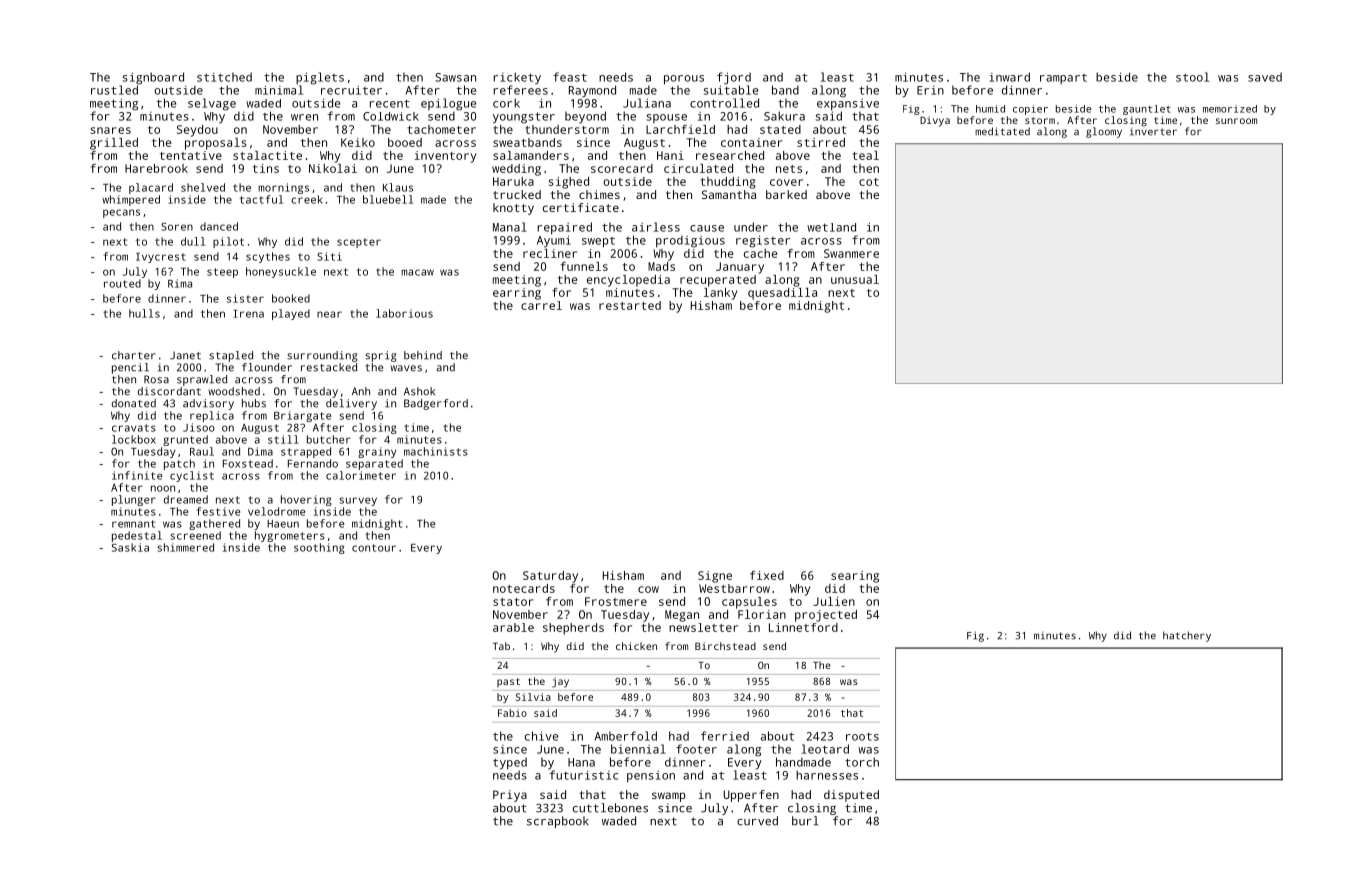 Image resolution: width=1372 pixels, height=887 pixels. What do you see at coordinates (855, 279) in the screenshot?
I see `unusual` at bounding box center [855, 279].
